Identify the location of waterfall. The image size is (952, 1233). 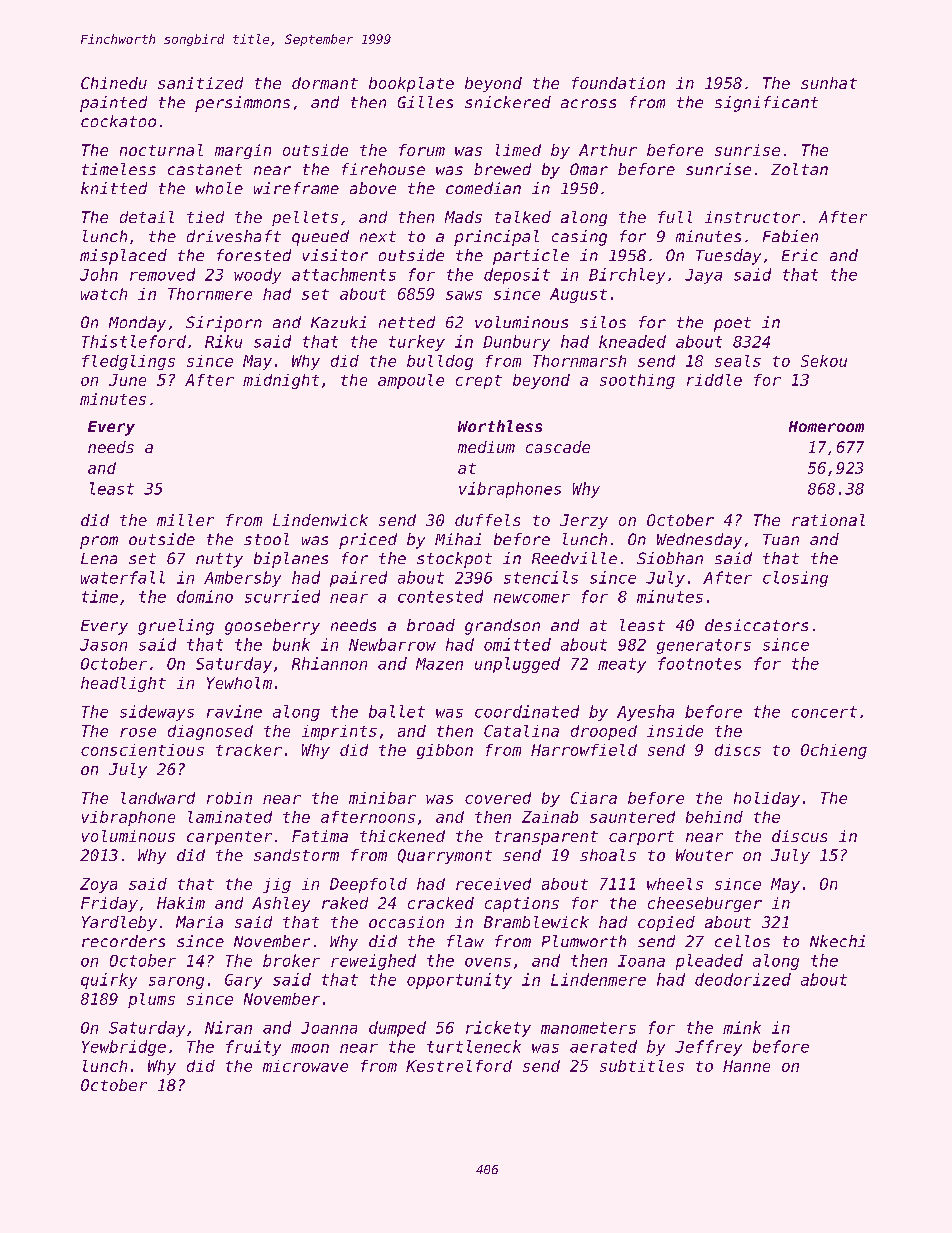
(123, 577).
